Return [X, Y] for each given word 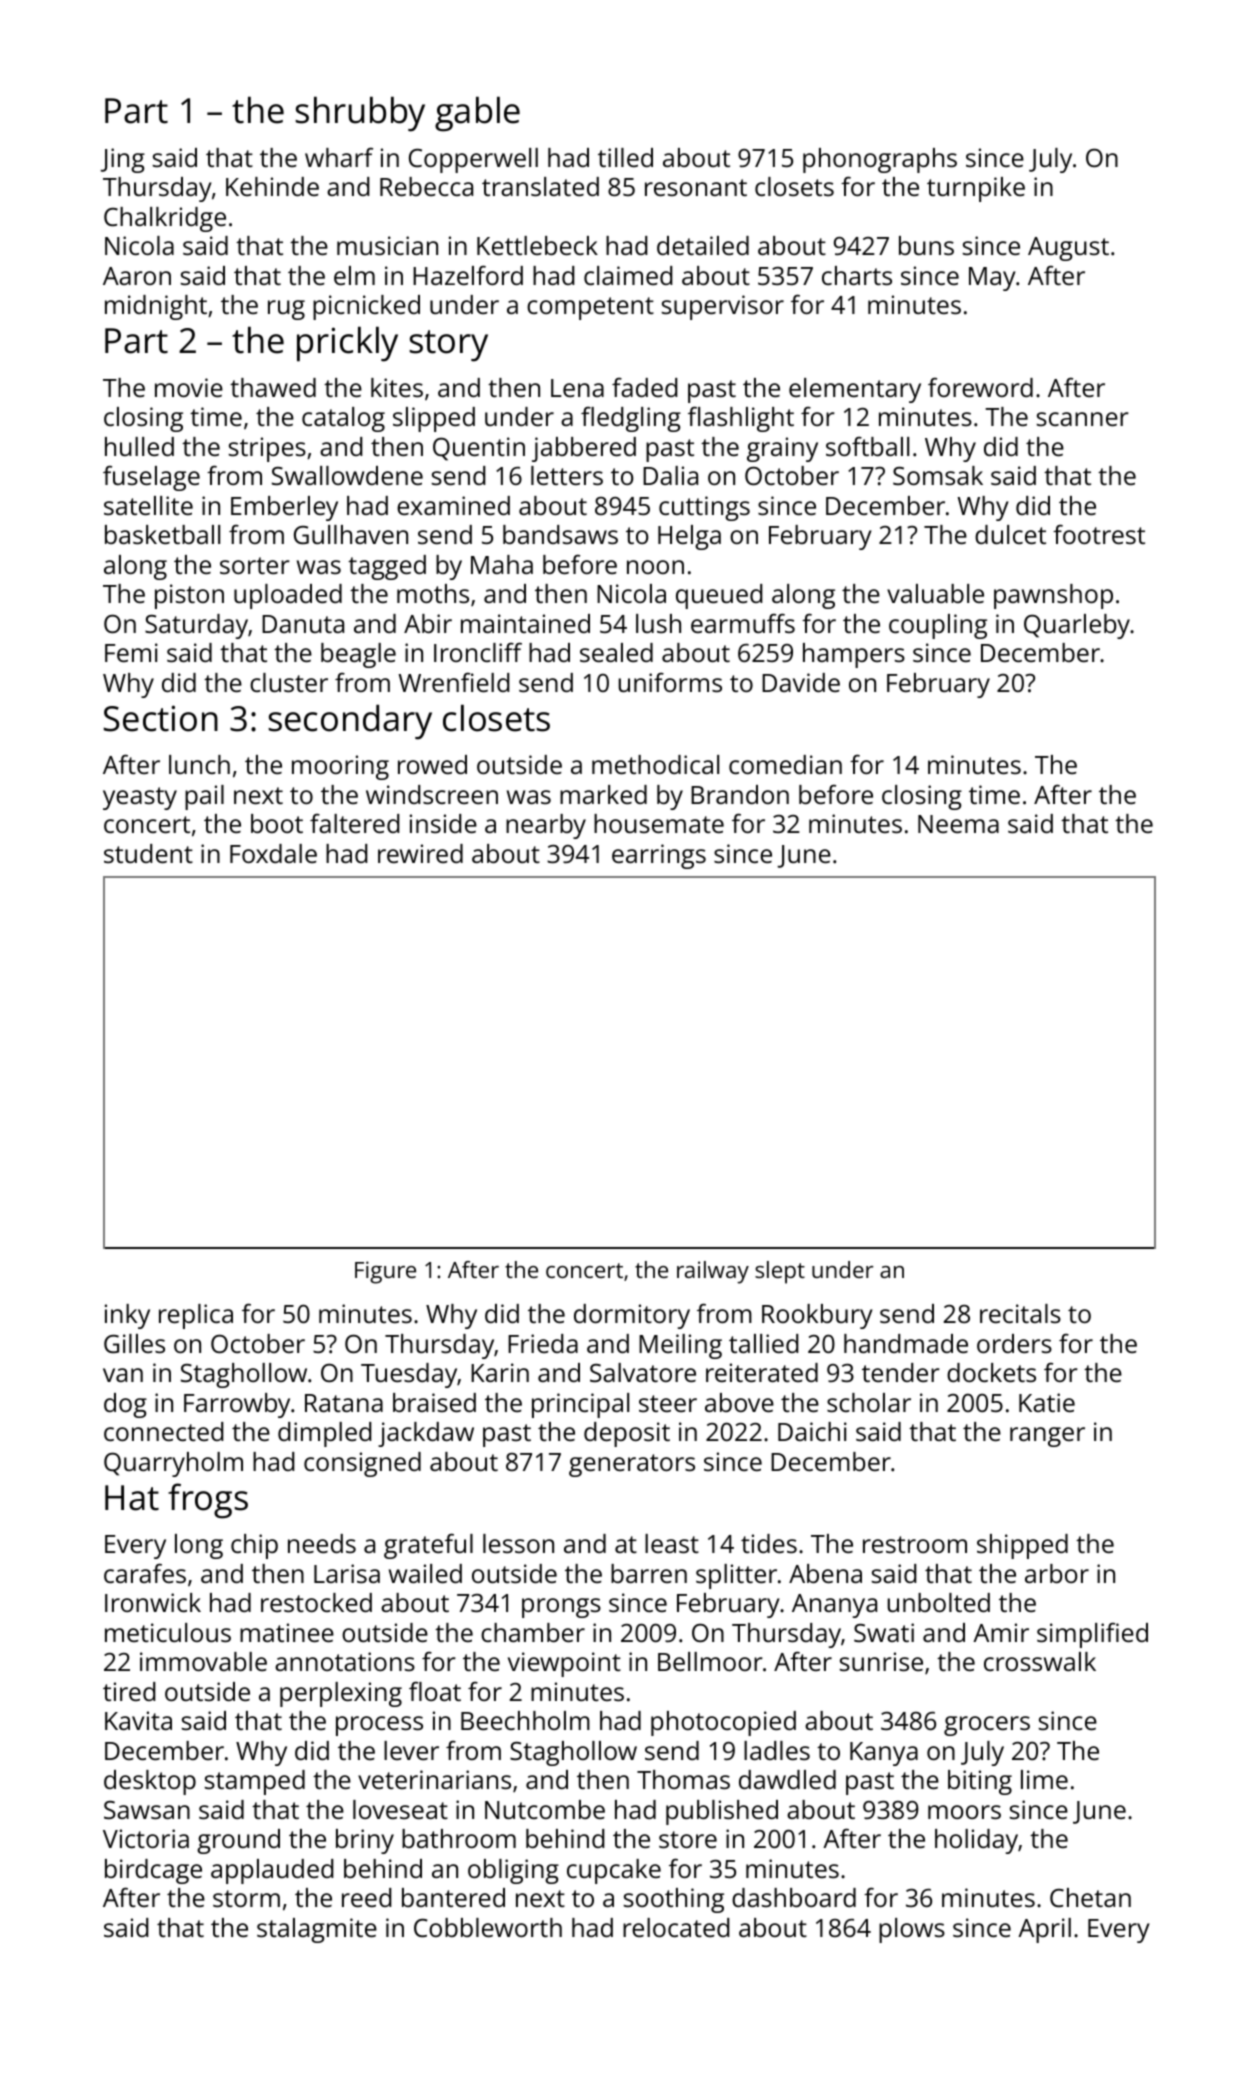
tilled [625, 157]
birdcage [153, 1871]
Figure [385, 1272]
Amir [1001, 1632]
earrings [659, 856]
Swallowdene [347, 475]
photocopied [723, 1723]
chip [254, 1546]
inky [127, 1316]
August [1068, 249]
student [148, 853]
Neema [958, 824]
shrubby [360, 114]
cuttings [704, 508]
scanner [1083, 419]
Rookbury [817, 1316]
